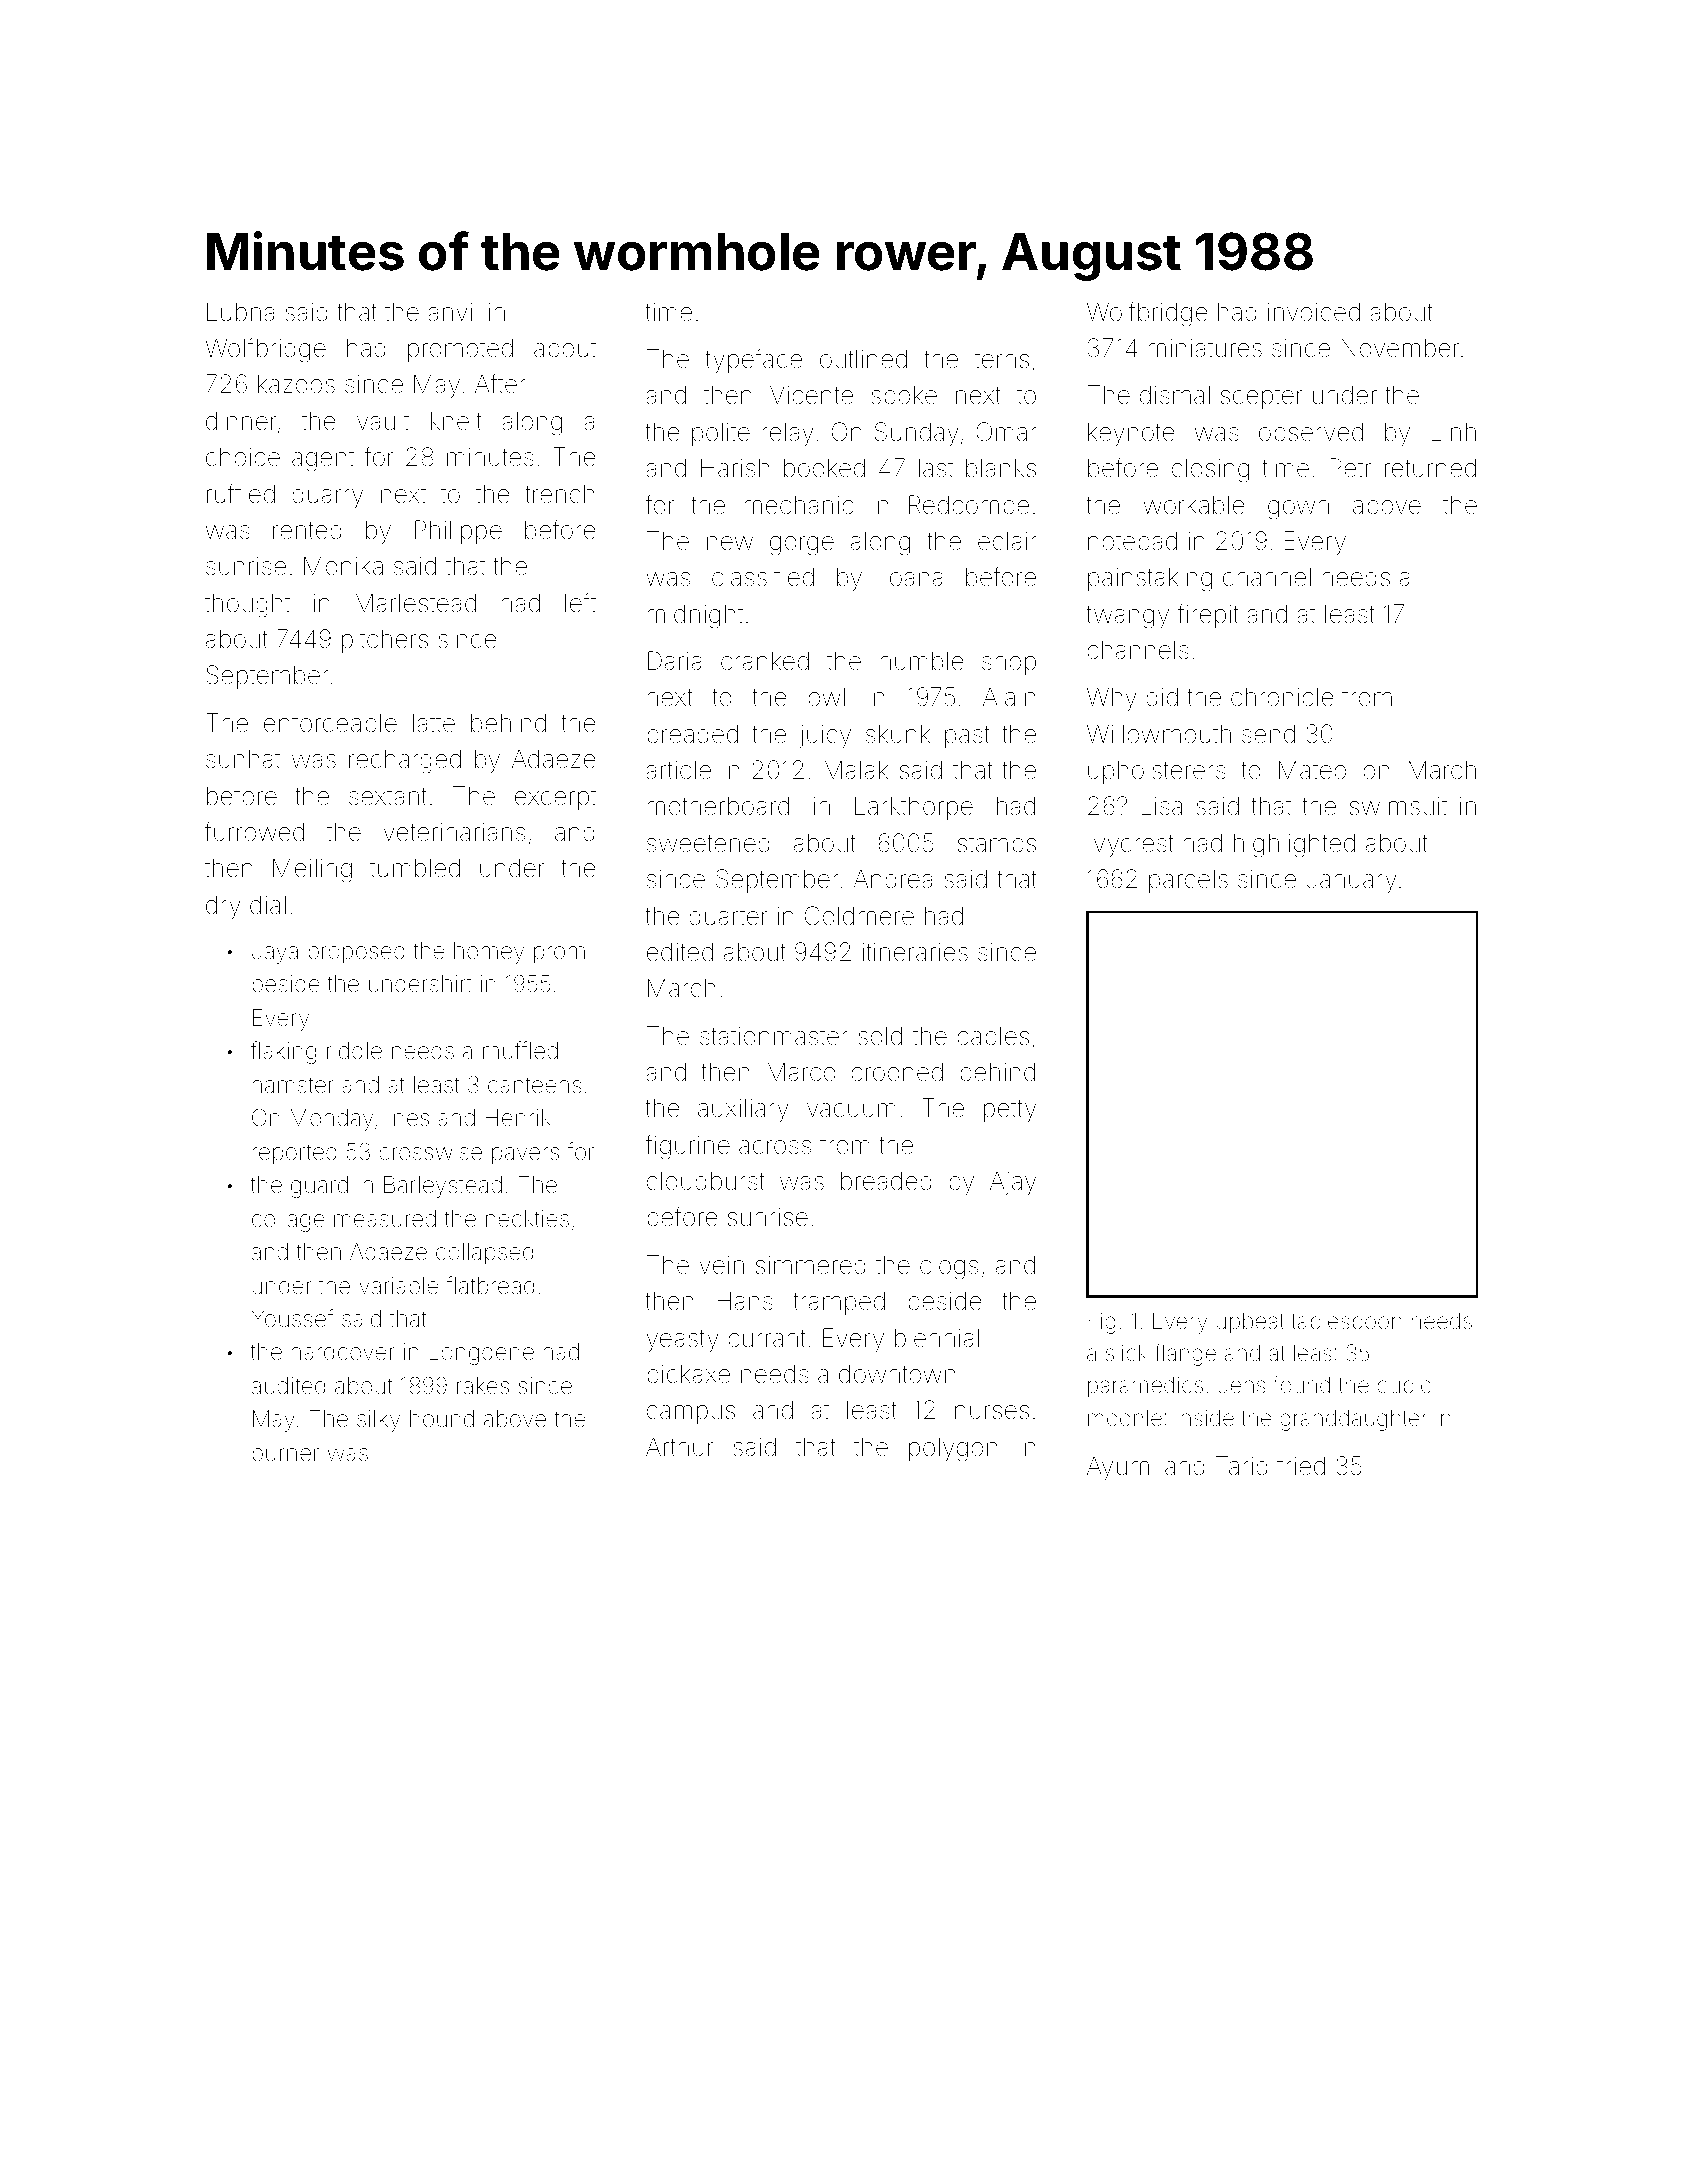  I want to click on January, so click(1352, 882).
